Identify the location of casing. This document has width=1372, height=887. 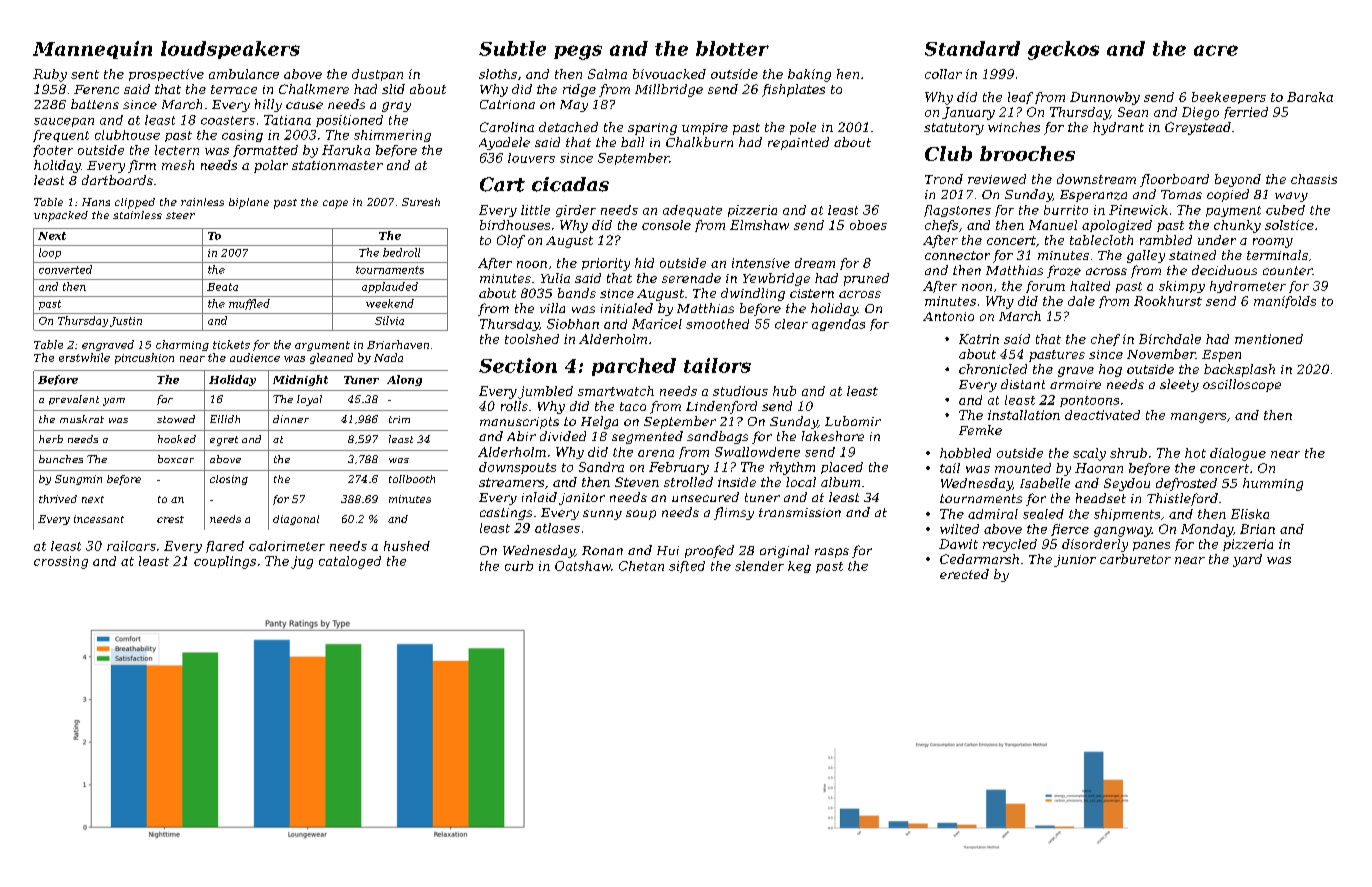
(242, 136).
